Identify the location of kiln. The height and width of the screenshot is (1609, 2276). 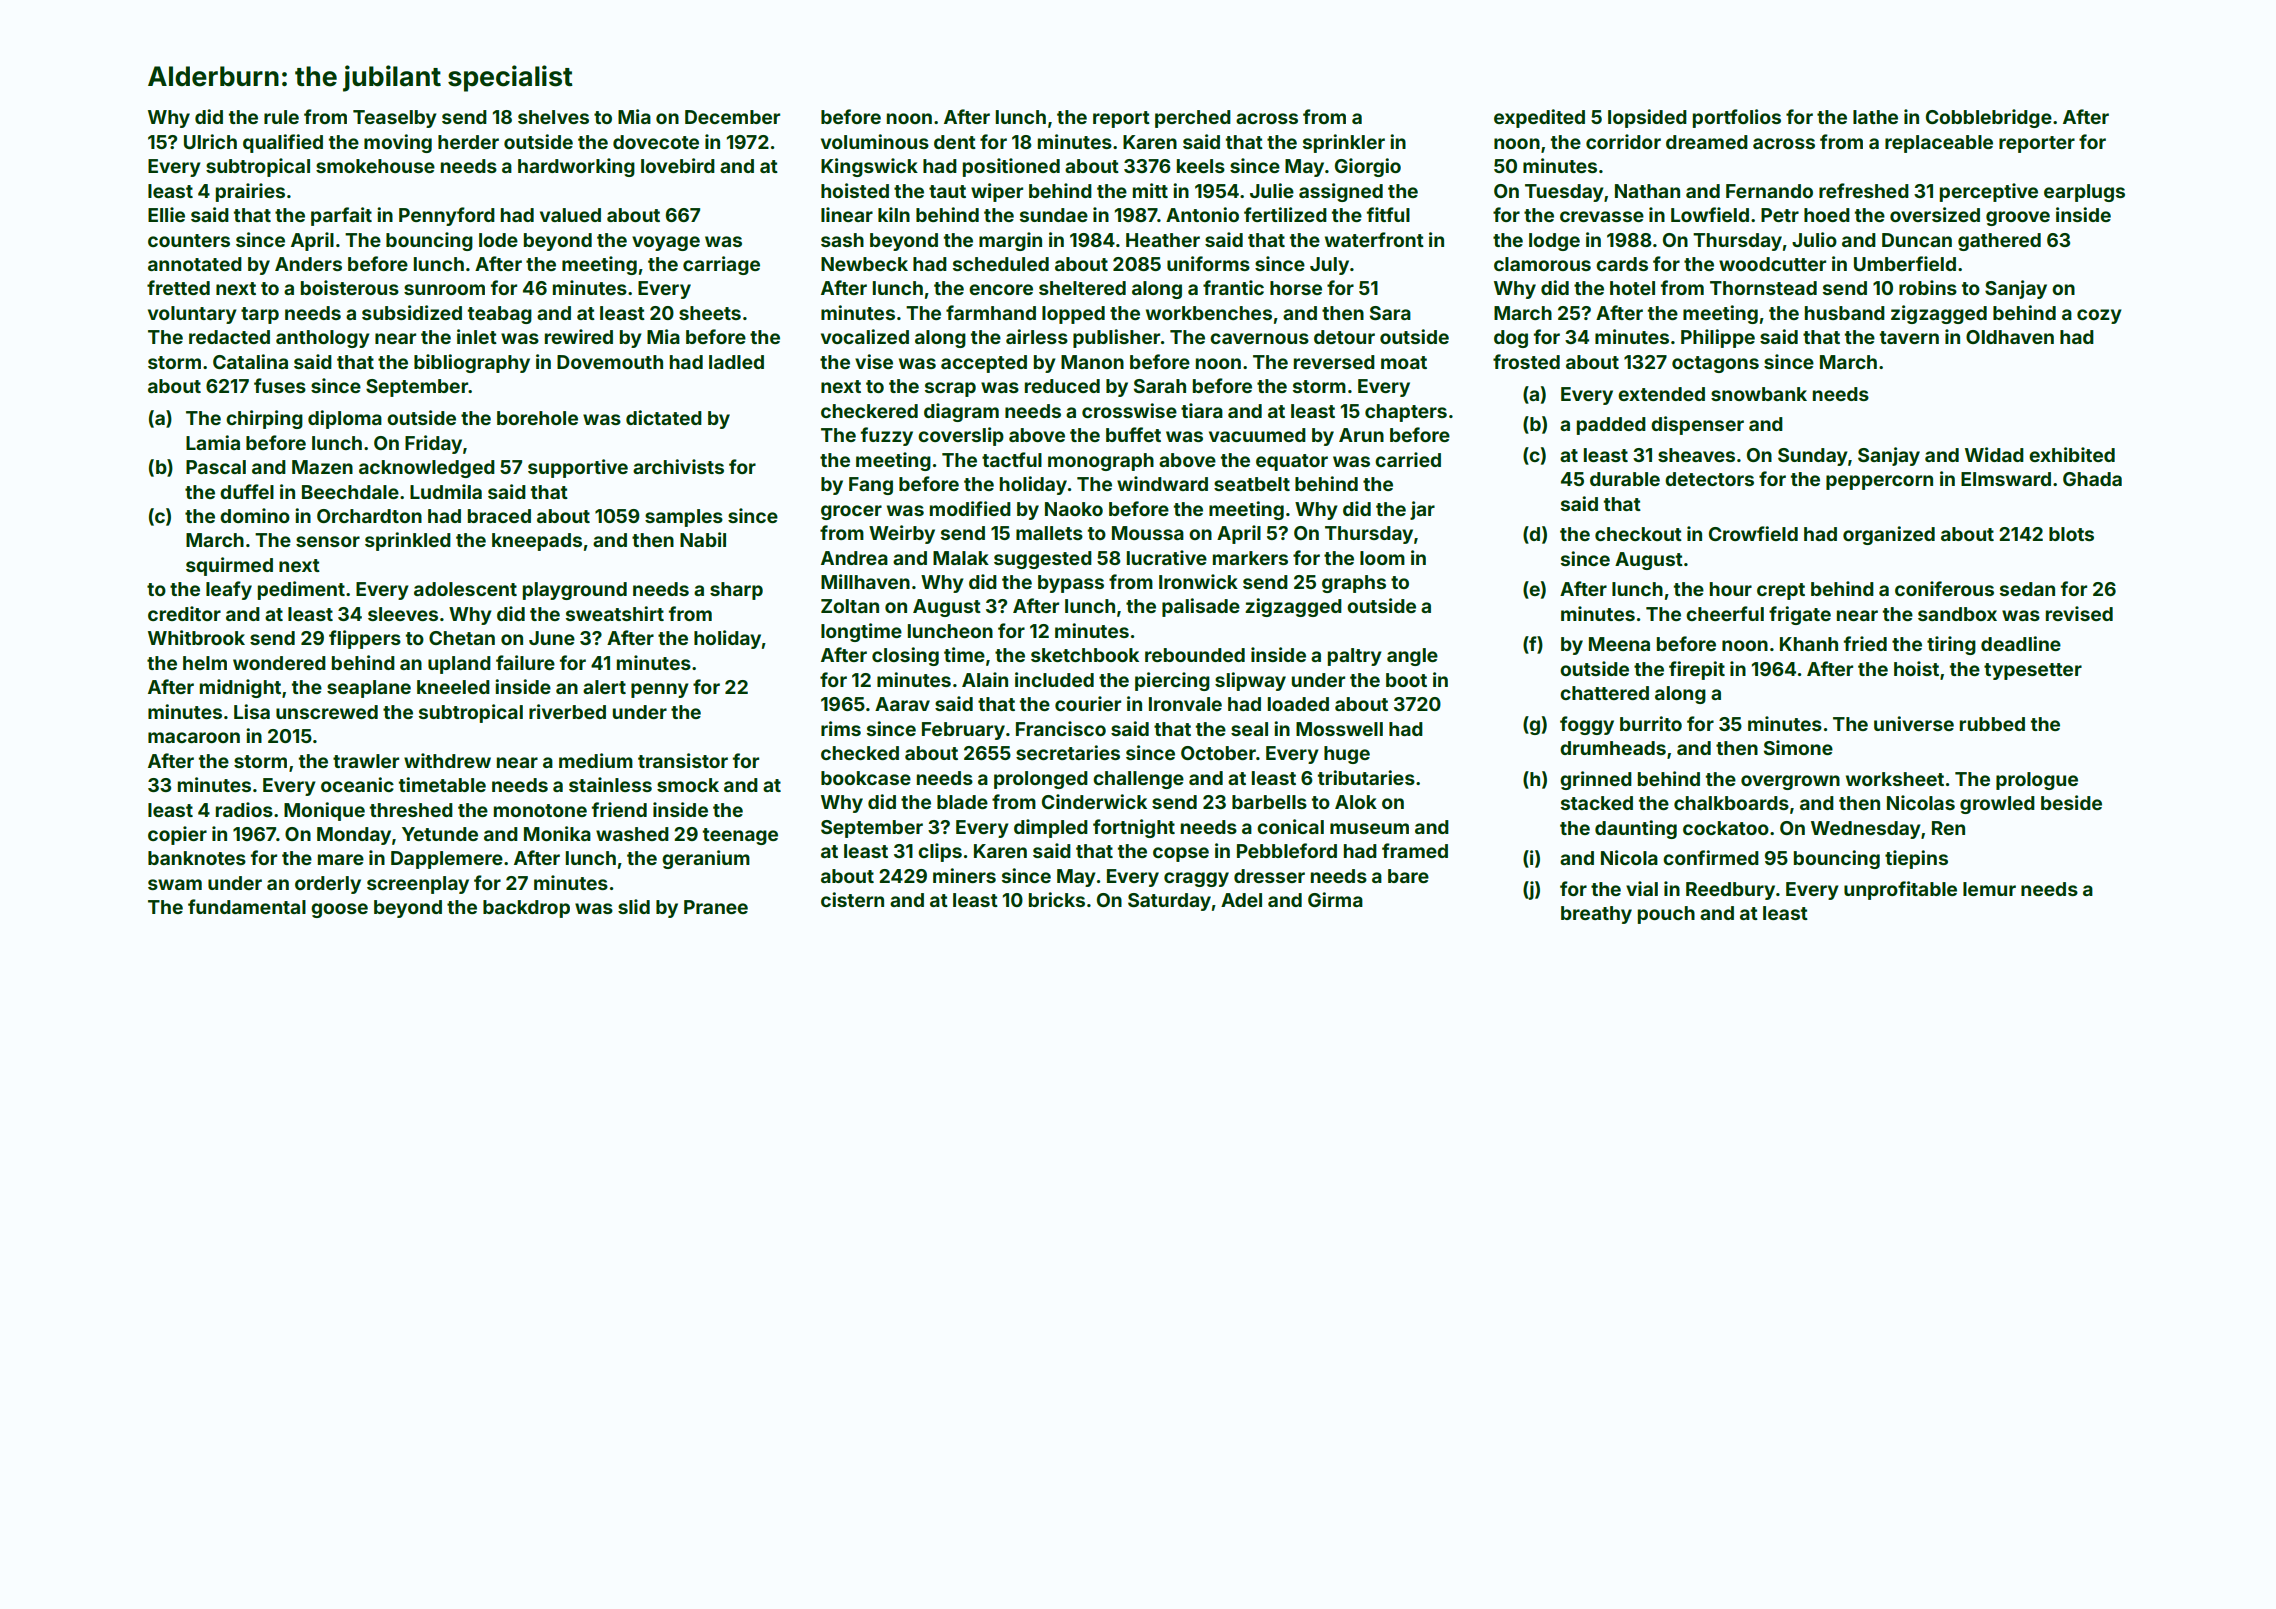
(894, 214).
